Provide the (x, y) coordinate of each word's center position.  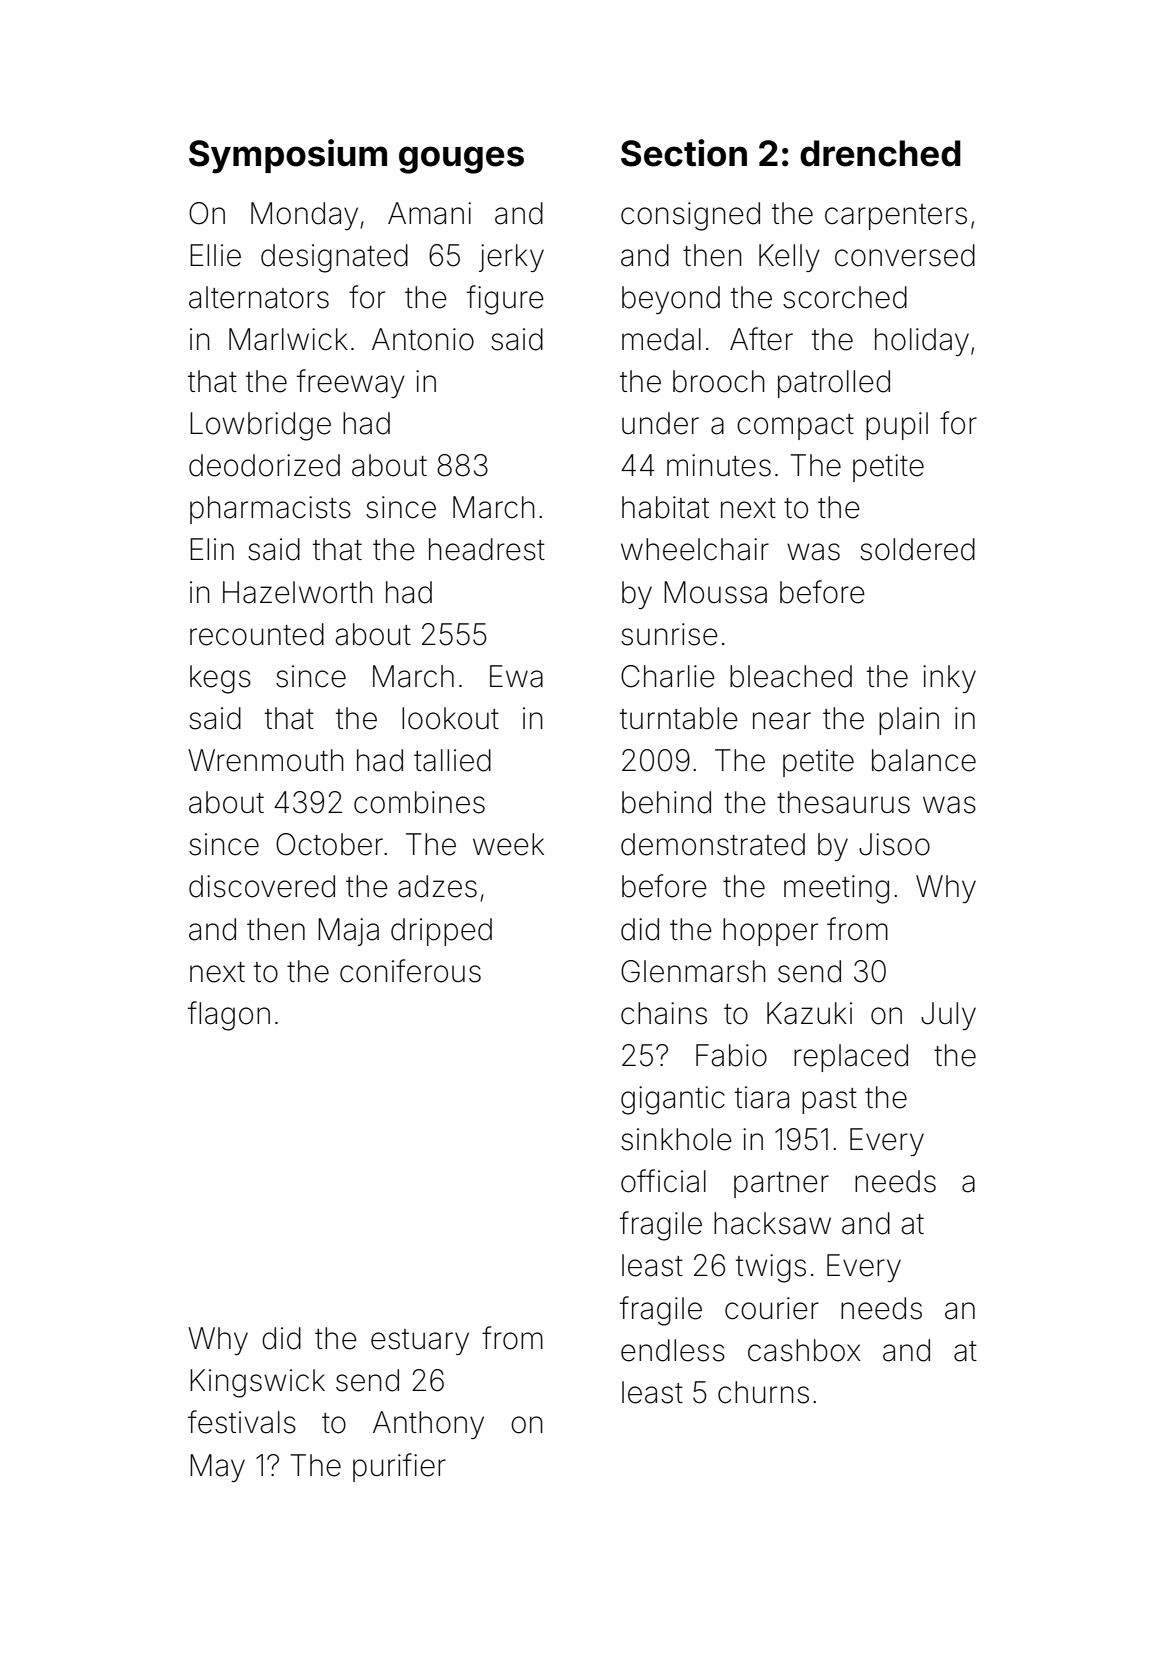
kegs (220, 679)
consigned (690, 216)
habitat (665, 507)
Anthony (428, 1425)
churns (763, 1392)
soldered (917, 549)
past (829, 1101)
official (663, 1181)
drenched (880, 153)
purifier (399, 1467)
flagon (229, 1016)
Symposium (288, 156)
